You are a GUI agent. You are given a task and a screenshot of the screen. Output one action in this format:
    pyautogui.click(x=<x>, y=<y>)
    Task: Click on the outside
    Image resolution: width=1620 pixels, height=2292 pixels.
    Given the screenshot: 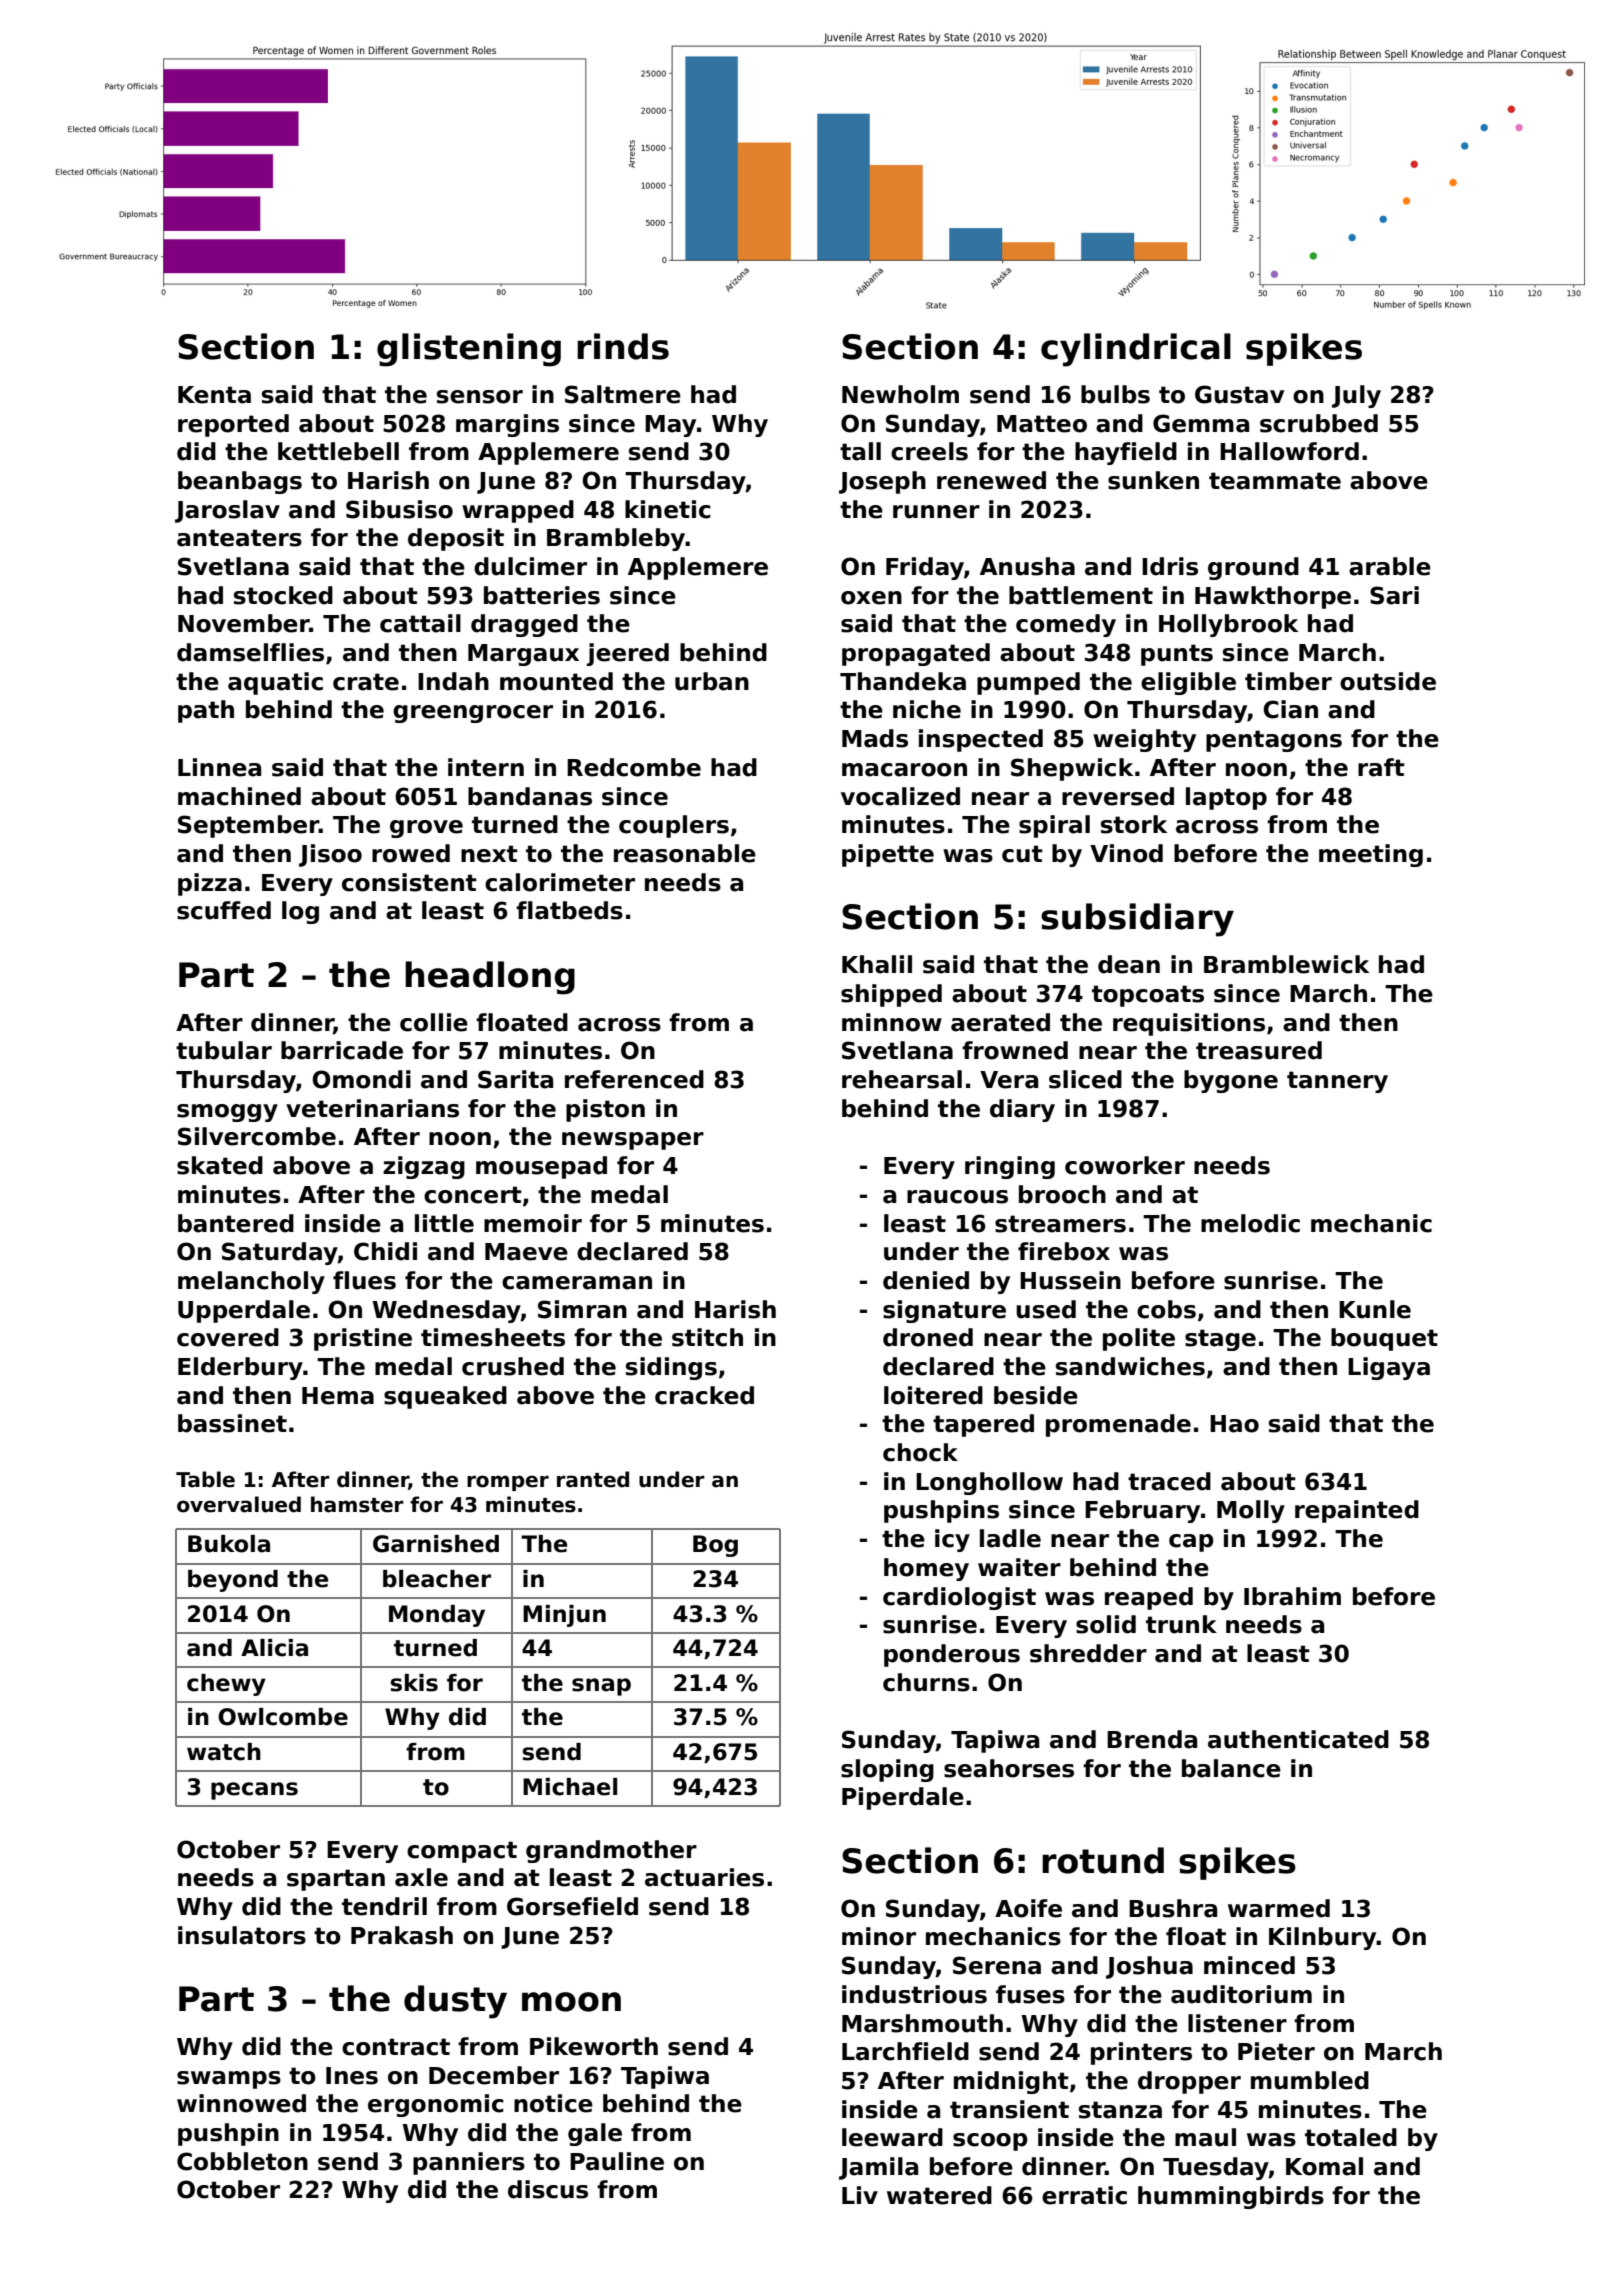 What is the action you would take?
    pyautogui.click(x=1388, y=681)
